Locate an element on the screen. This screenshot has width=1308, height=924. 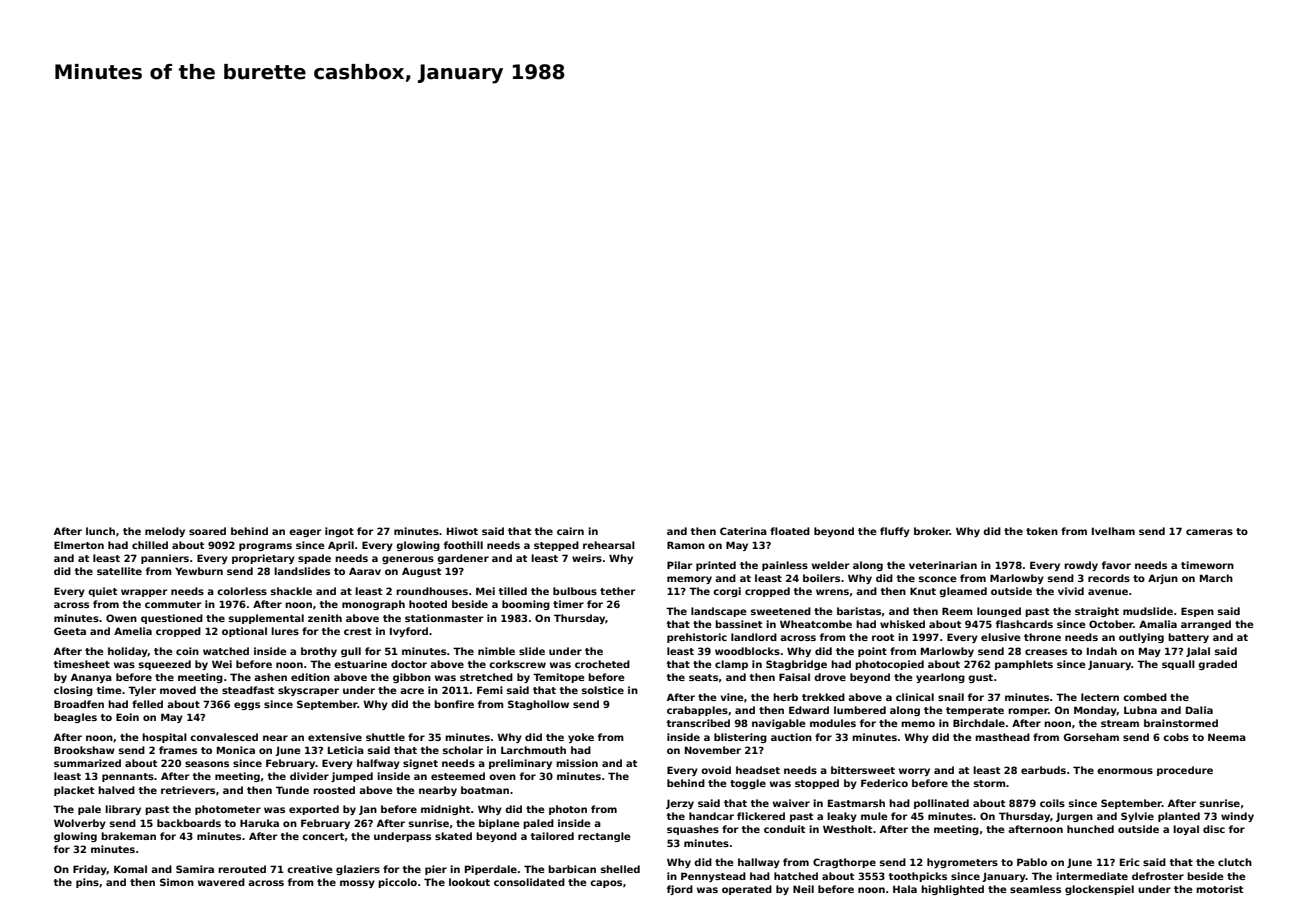
Ananya is located at coordinates (91, 678).
